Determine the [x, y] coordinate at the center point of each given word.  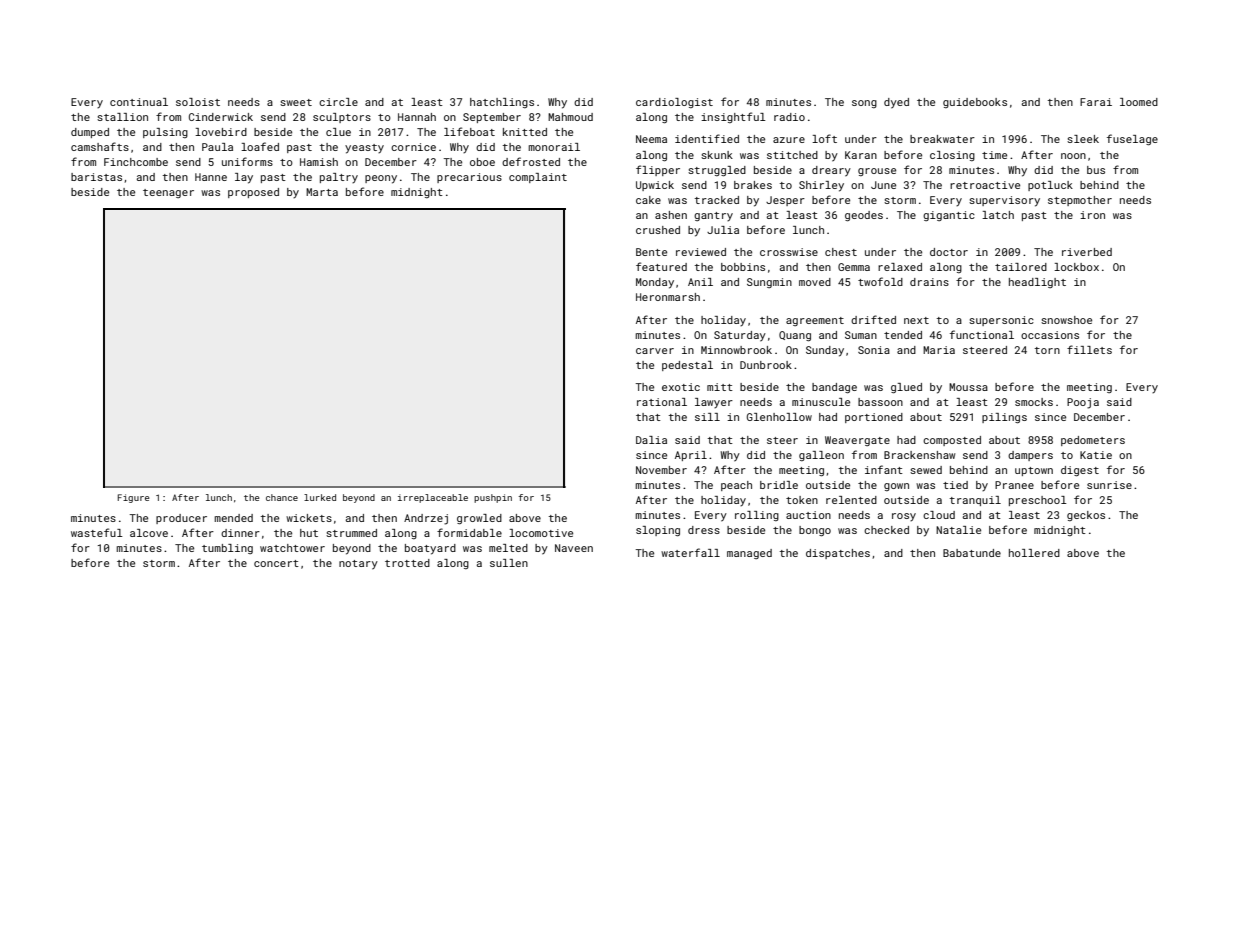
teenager [168, 193]
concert [276, 563]
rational [662, 402]
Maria [939, 350]
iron [1092, 215]
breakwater [942, 139]
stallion [122, 117]
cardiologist [674, 103]
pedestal [687, 366]
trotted [407, 563]
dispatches [838, 554]
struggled [717, 171]
